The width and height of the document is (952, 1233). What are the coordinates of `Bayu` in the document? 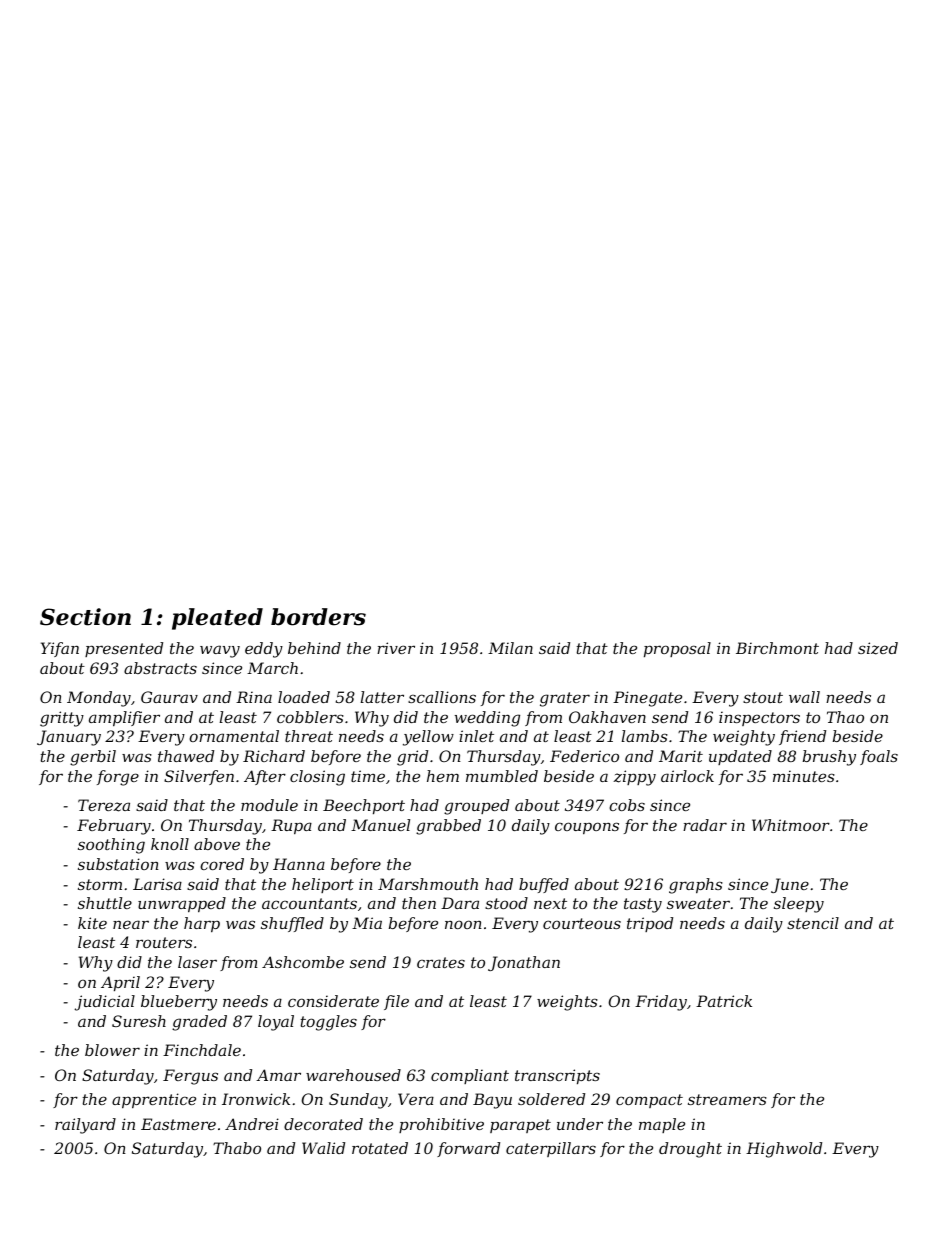 It's located at (492, 1101).
